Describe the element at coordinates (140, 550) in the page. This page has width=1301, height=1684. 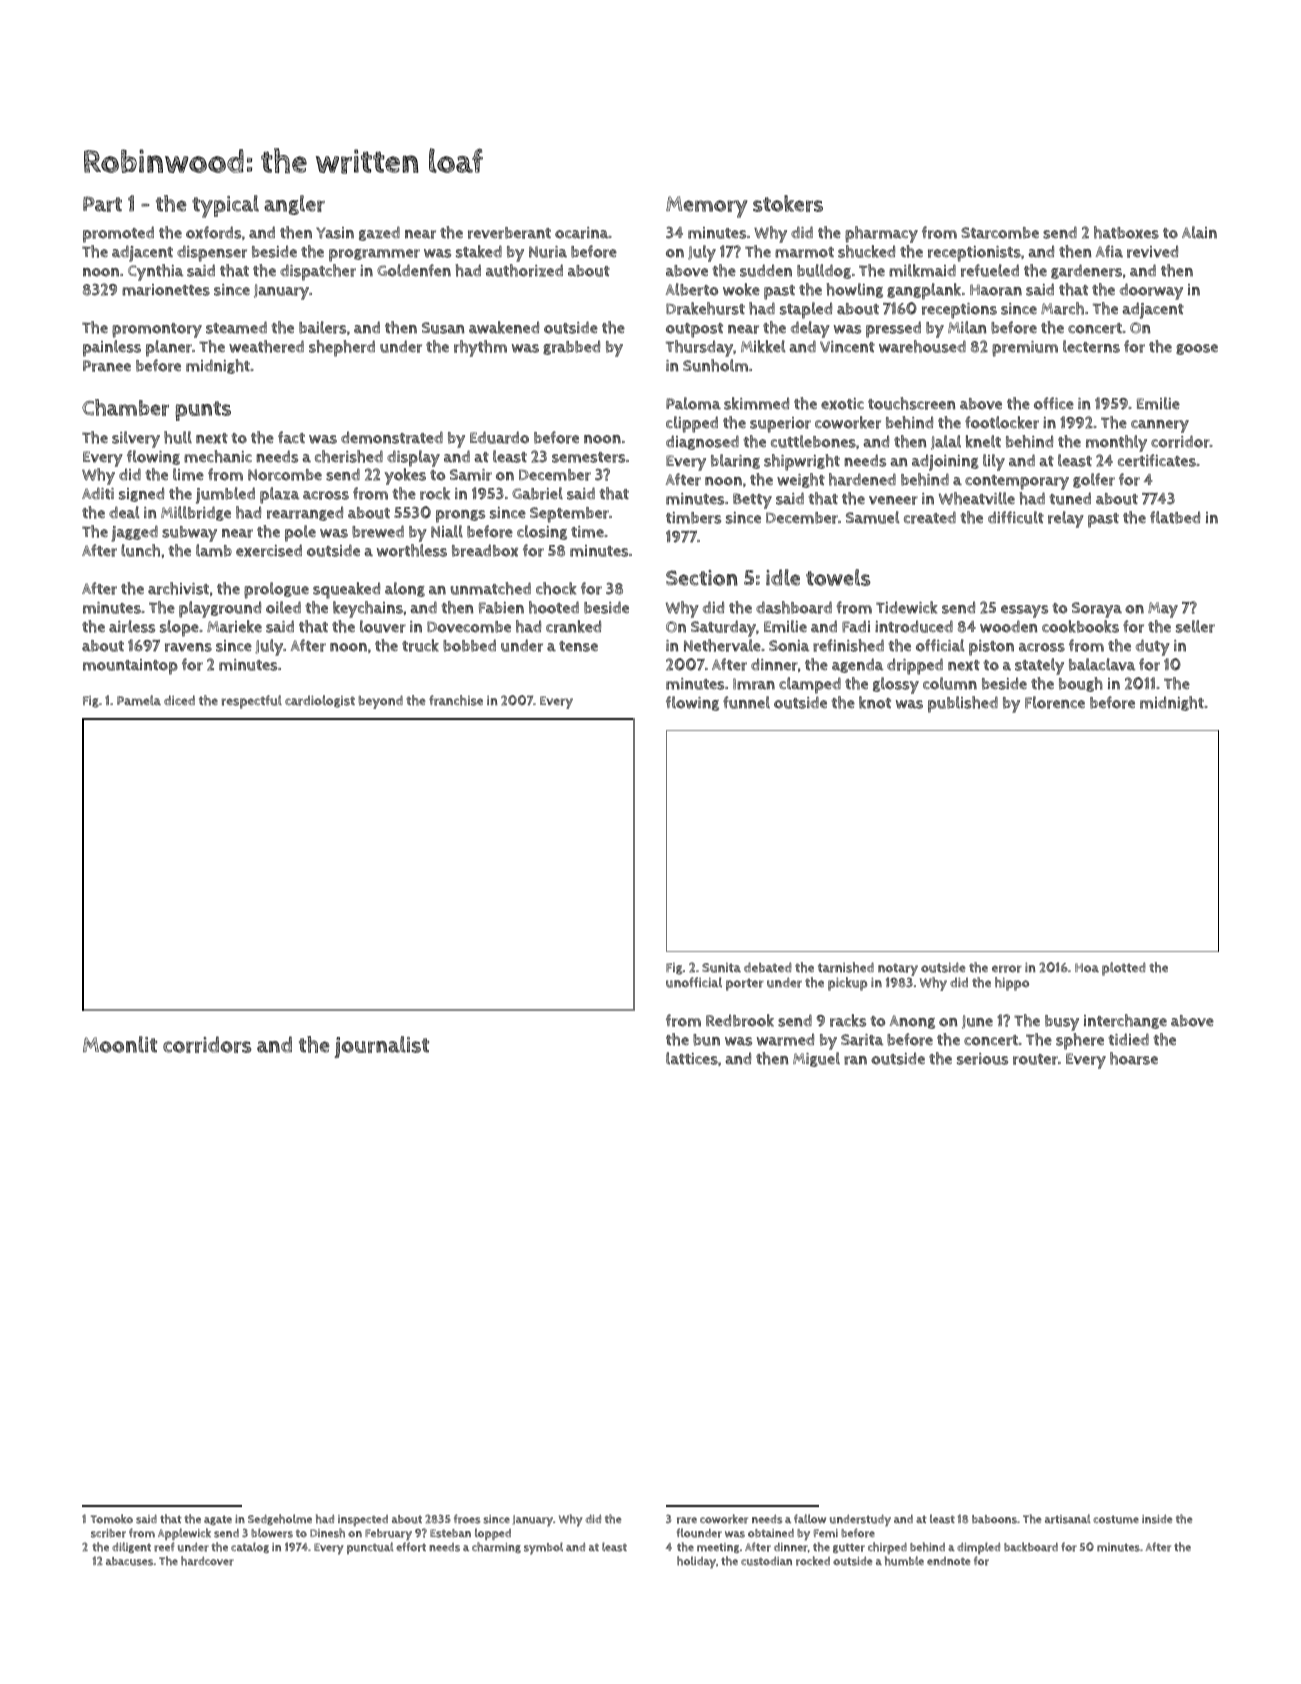
I see `lunch` at that location.
